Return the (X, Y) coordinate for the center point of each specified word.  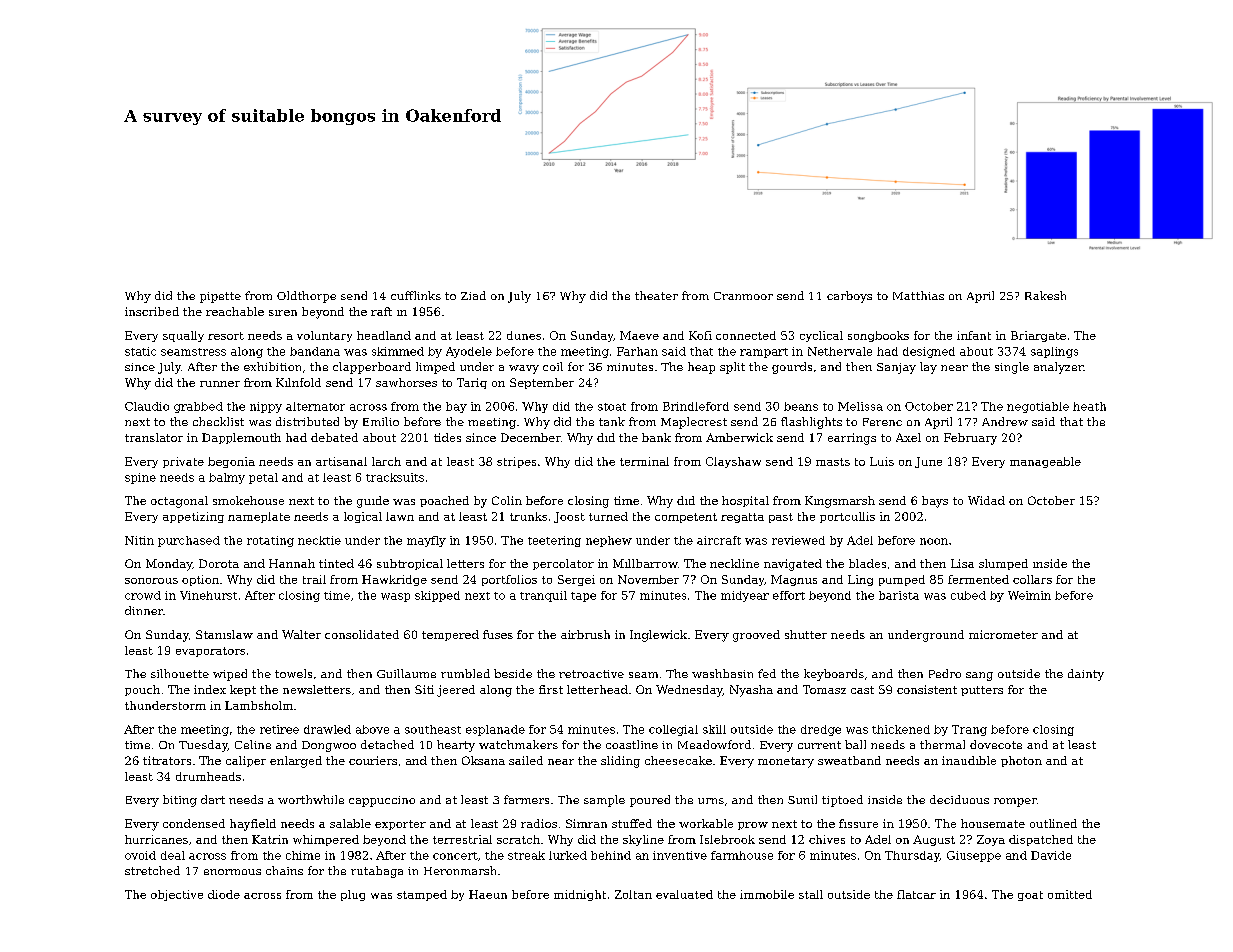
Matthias (918, 295)
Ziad (473, 295)
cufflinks (416, 295)
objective (177, 895)
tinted (336, 563)
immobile (767, 894)
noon (934, 541)
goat (1030, 896)
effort (789, 595)
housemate (993, 823)
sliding (620, 762)
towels (293, 673)
